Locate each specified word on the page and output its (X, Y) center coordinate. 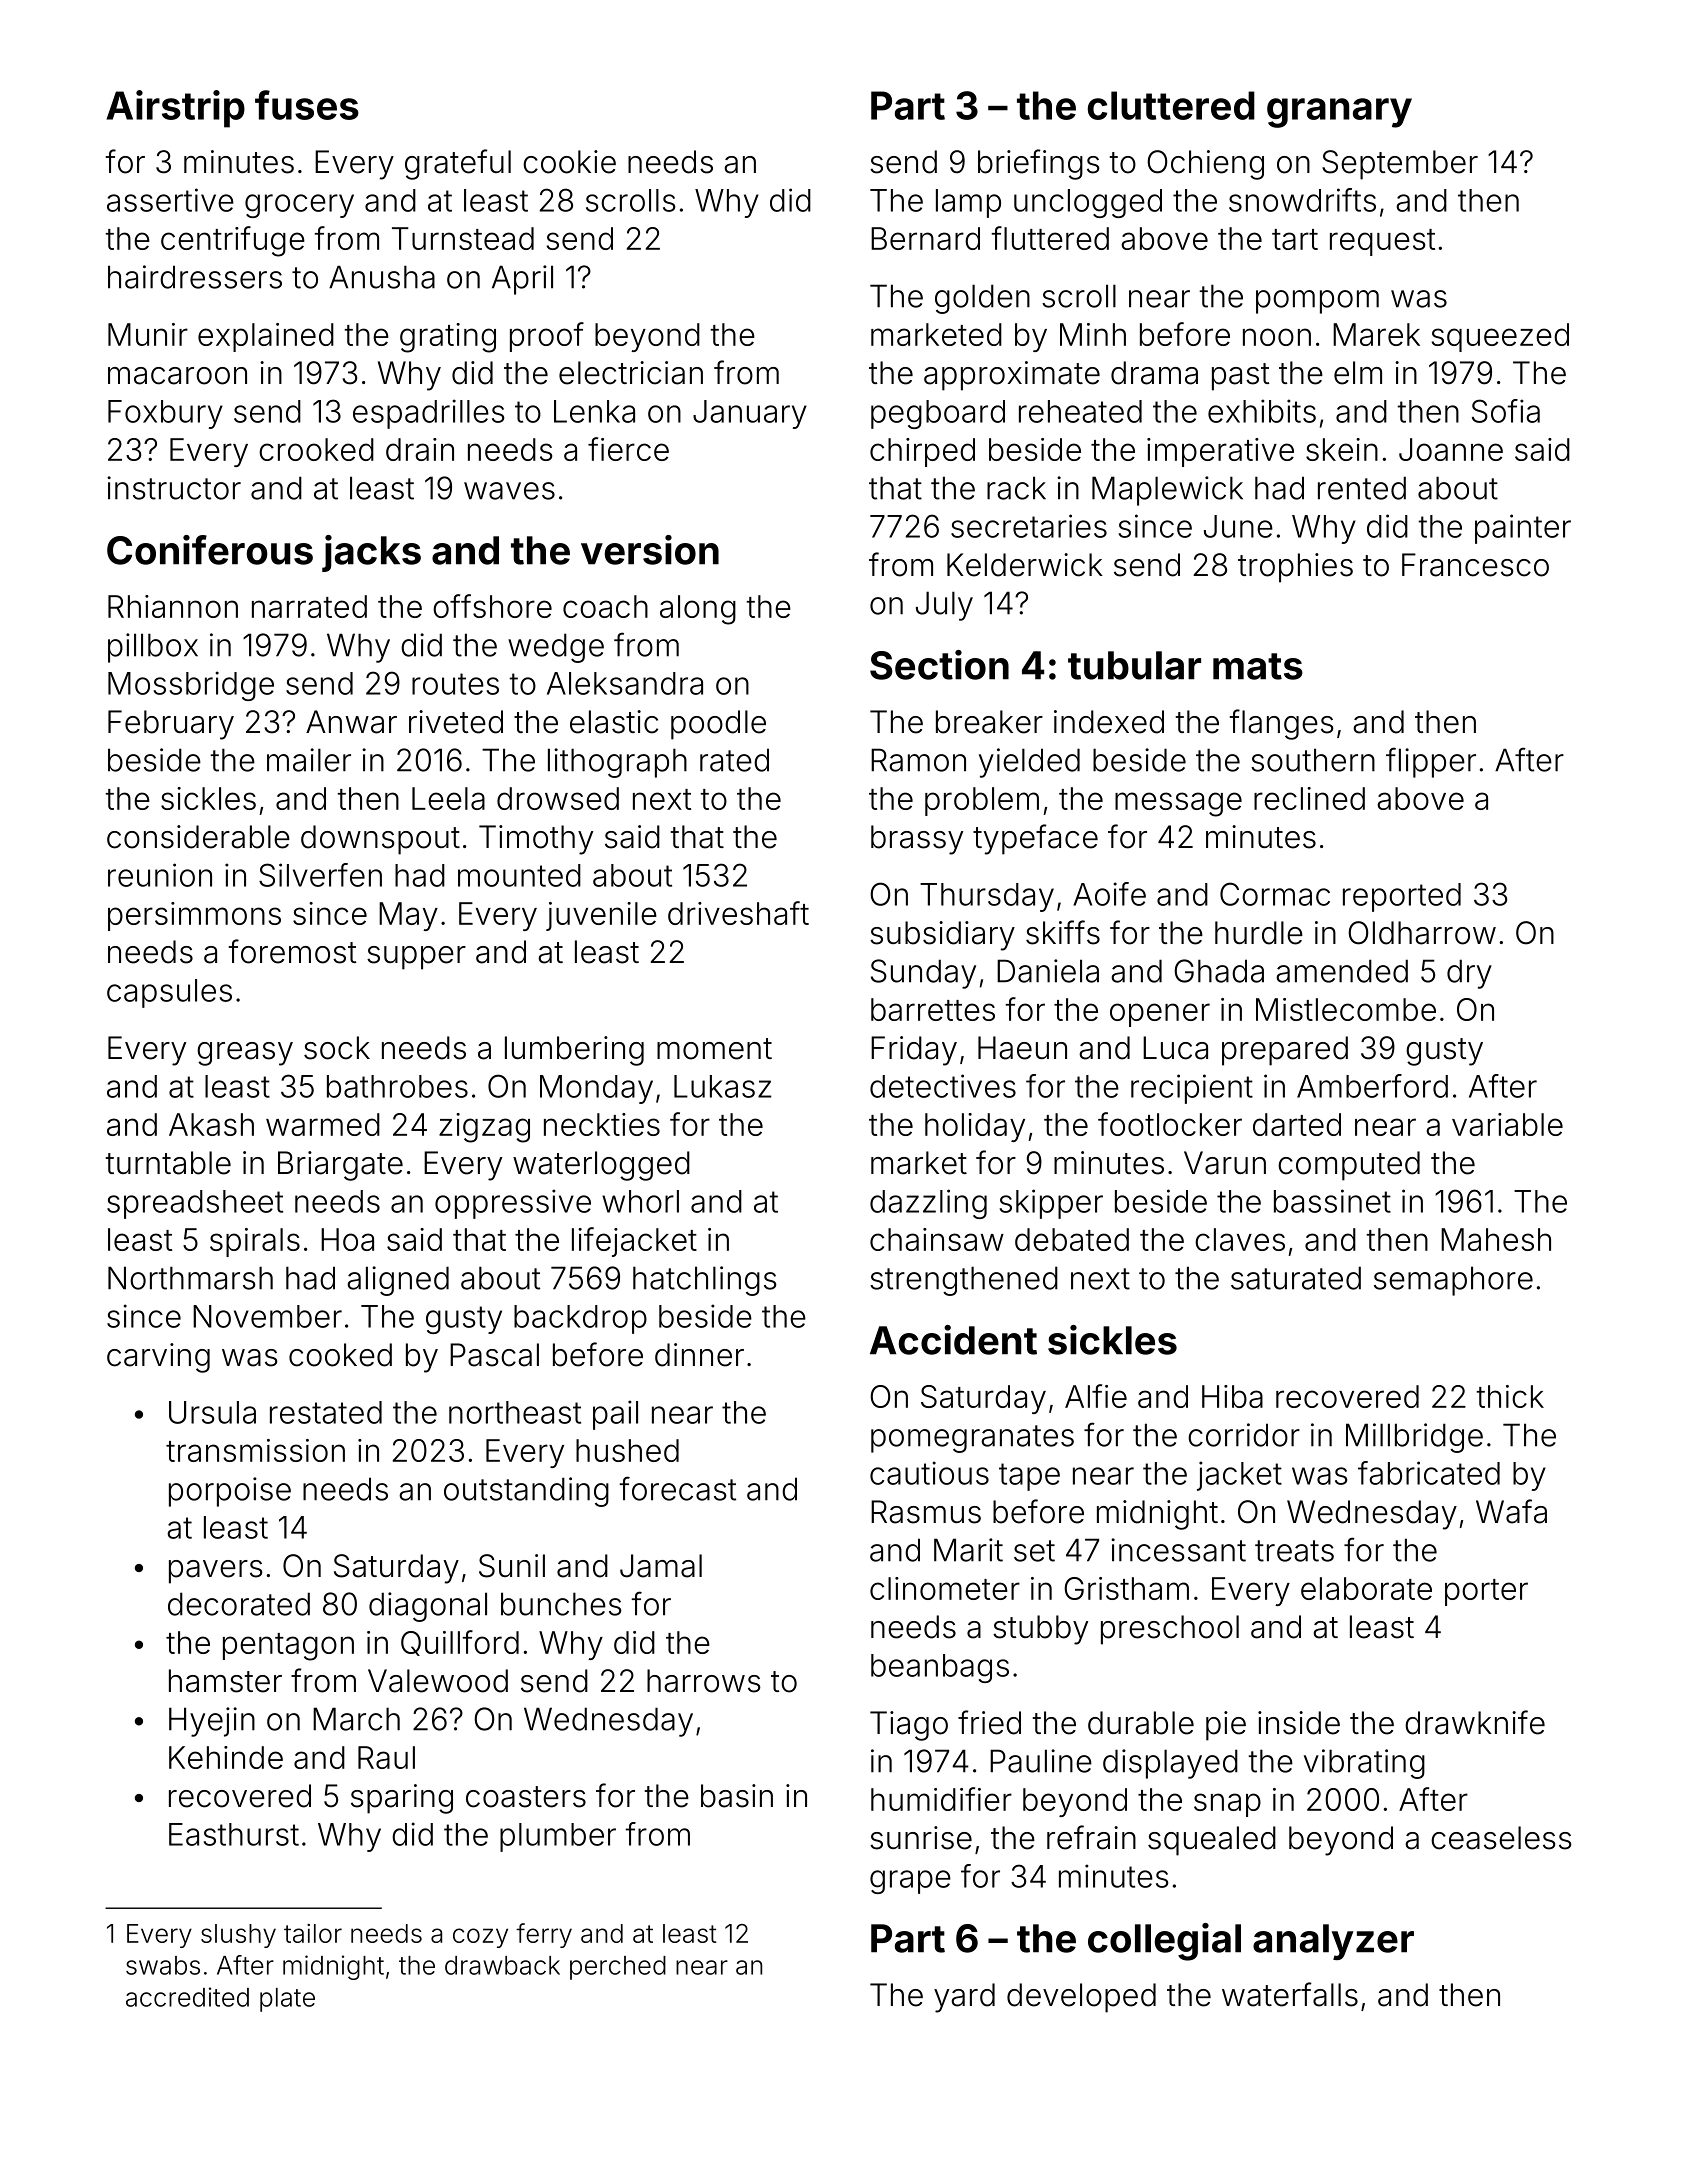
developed (1081, 1998)
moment (714, 1049)
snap (1227, 1805)
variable (1507, 1124)
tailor (313, 1933)
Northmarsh (190, 1278)
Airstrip (176, 109)
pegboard (938, 414)
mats (1258, 666)
